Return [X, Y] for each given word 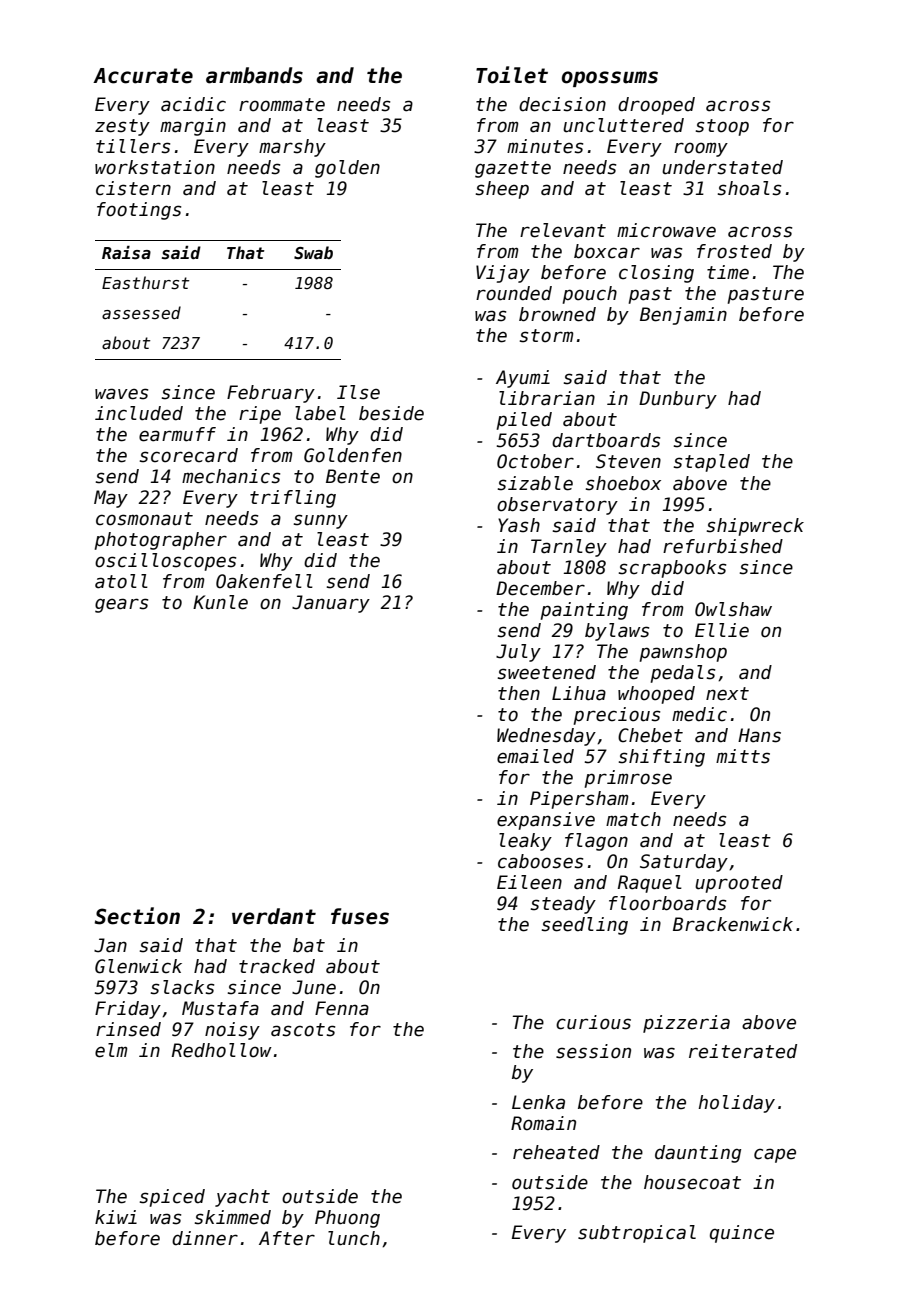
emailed [535, 756]
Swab [313, 252]
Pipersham [579, 800]
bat [309, 945]
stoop [722, 127]
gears [121, 605]
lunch [354, 1238]
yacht [242, 1198]
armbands [254, 75]
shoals [749, 188]
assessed [141, 313]
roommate [282, 105]
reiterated [743, 1051]
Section [137, 916]
